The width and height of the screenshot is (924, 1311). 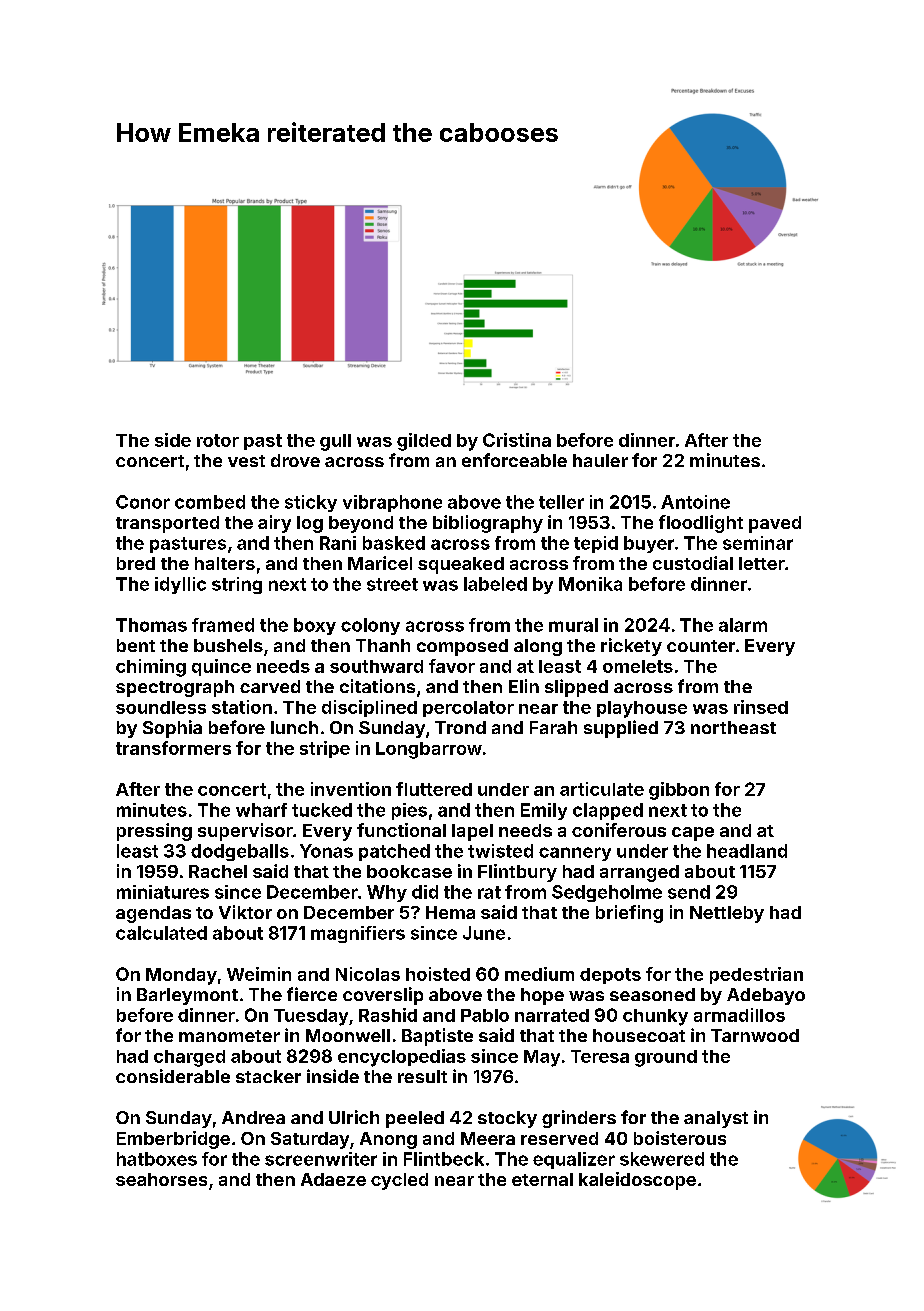 What do you see at coordinates (542, 1179) in the screenshot?
I see `eternal` at bounding box center [542, 1179].
